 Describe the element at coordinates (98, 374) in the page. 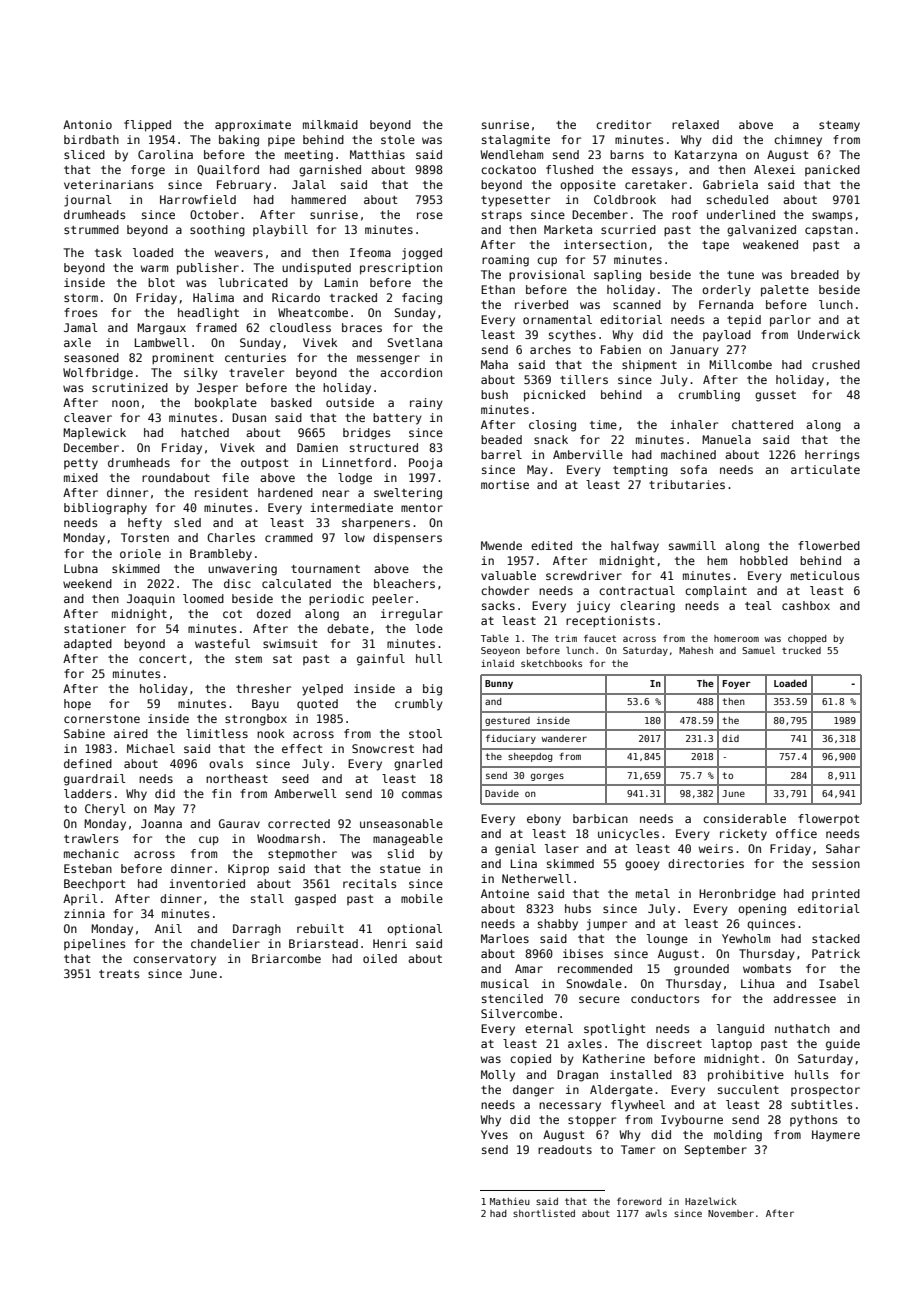

I see `Wolfbridge` at that location.
